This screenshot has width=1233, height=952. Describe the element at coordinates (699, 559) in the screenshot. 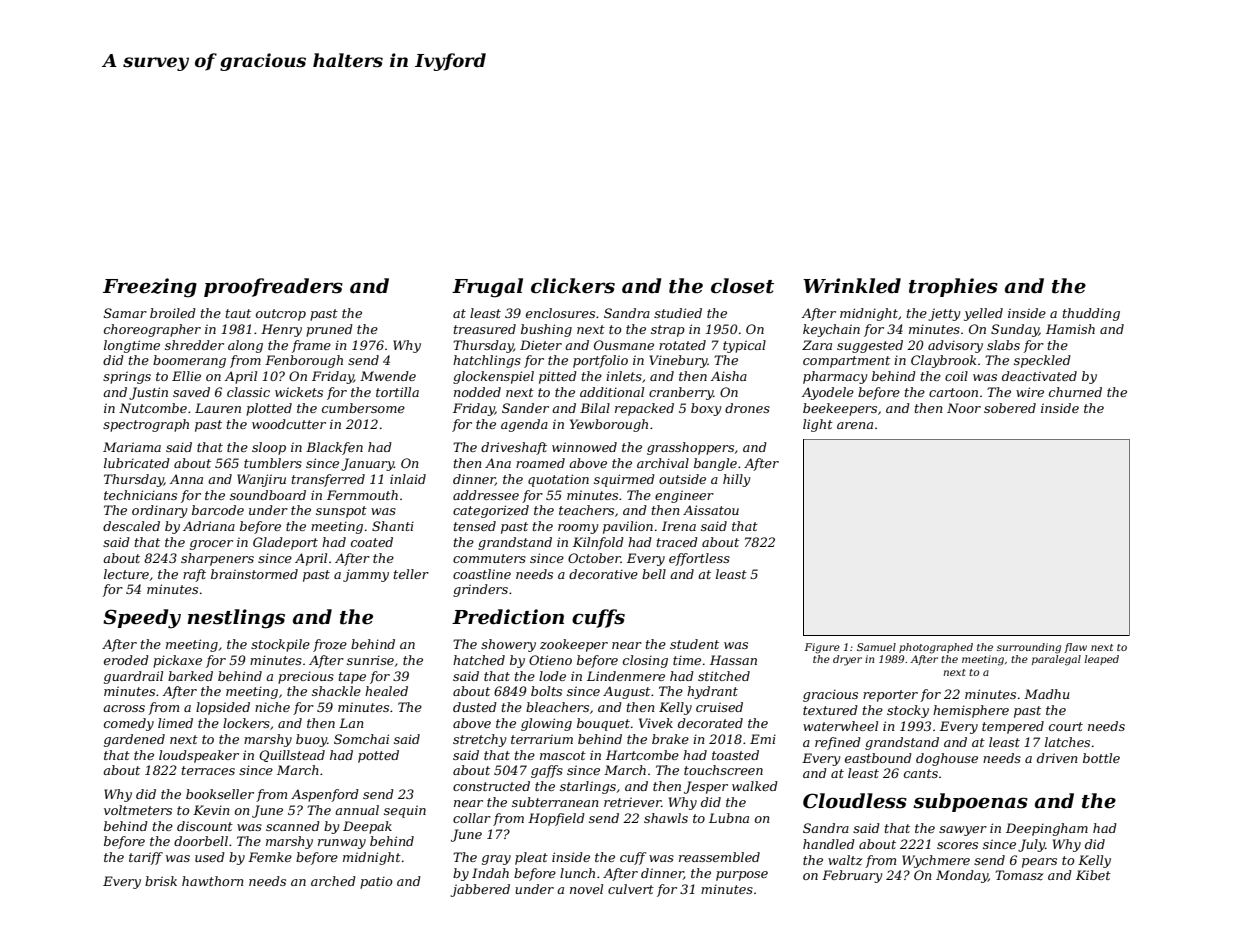

I see `effortless` at that location.
